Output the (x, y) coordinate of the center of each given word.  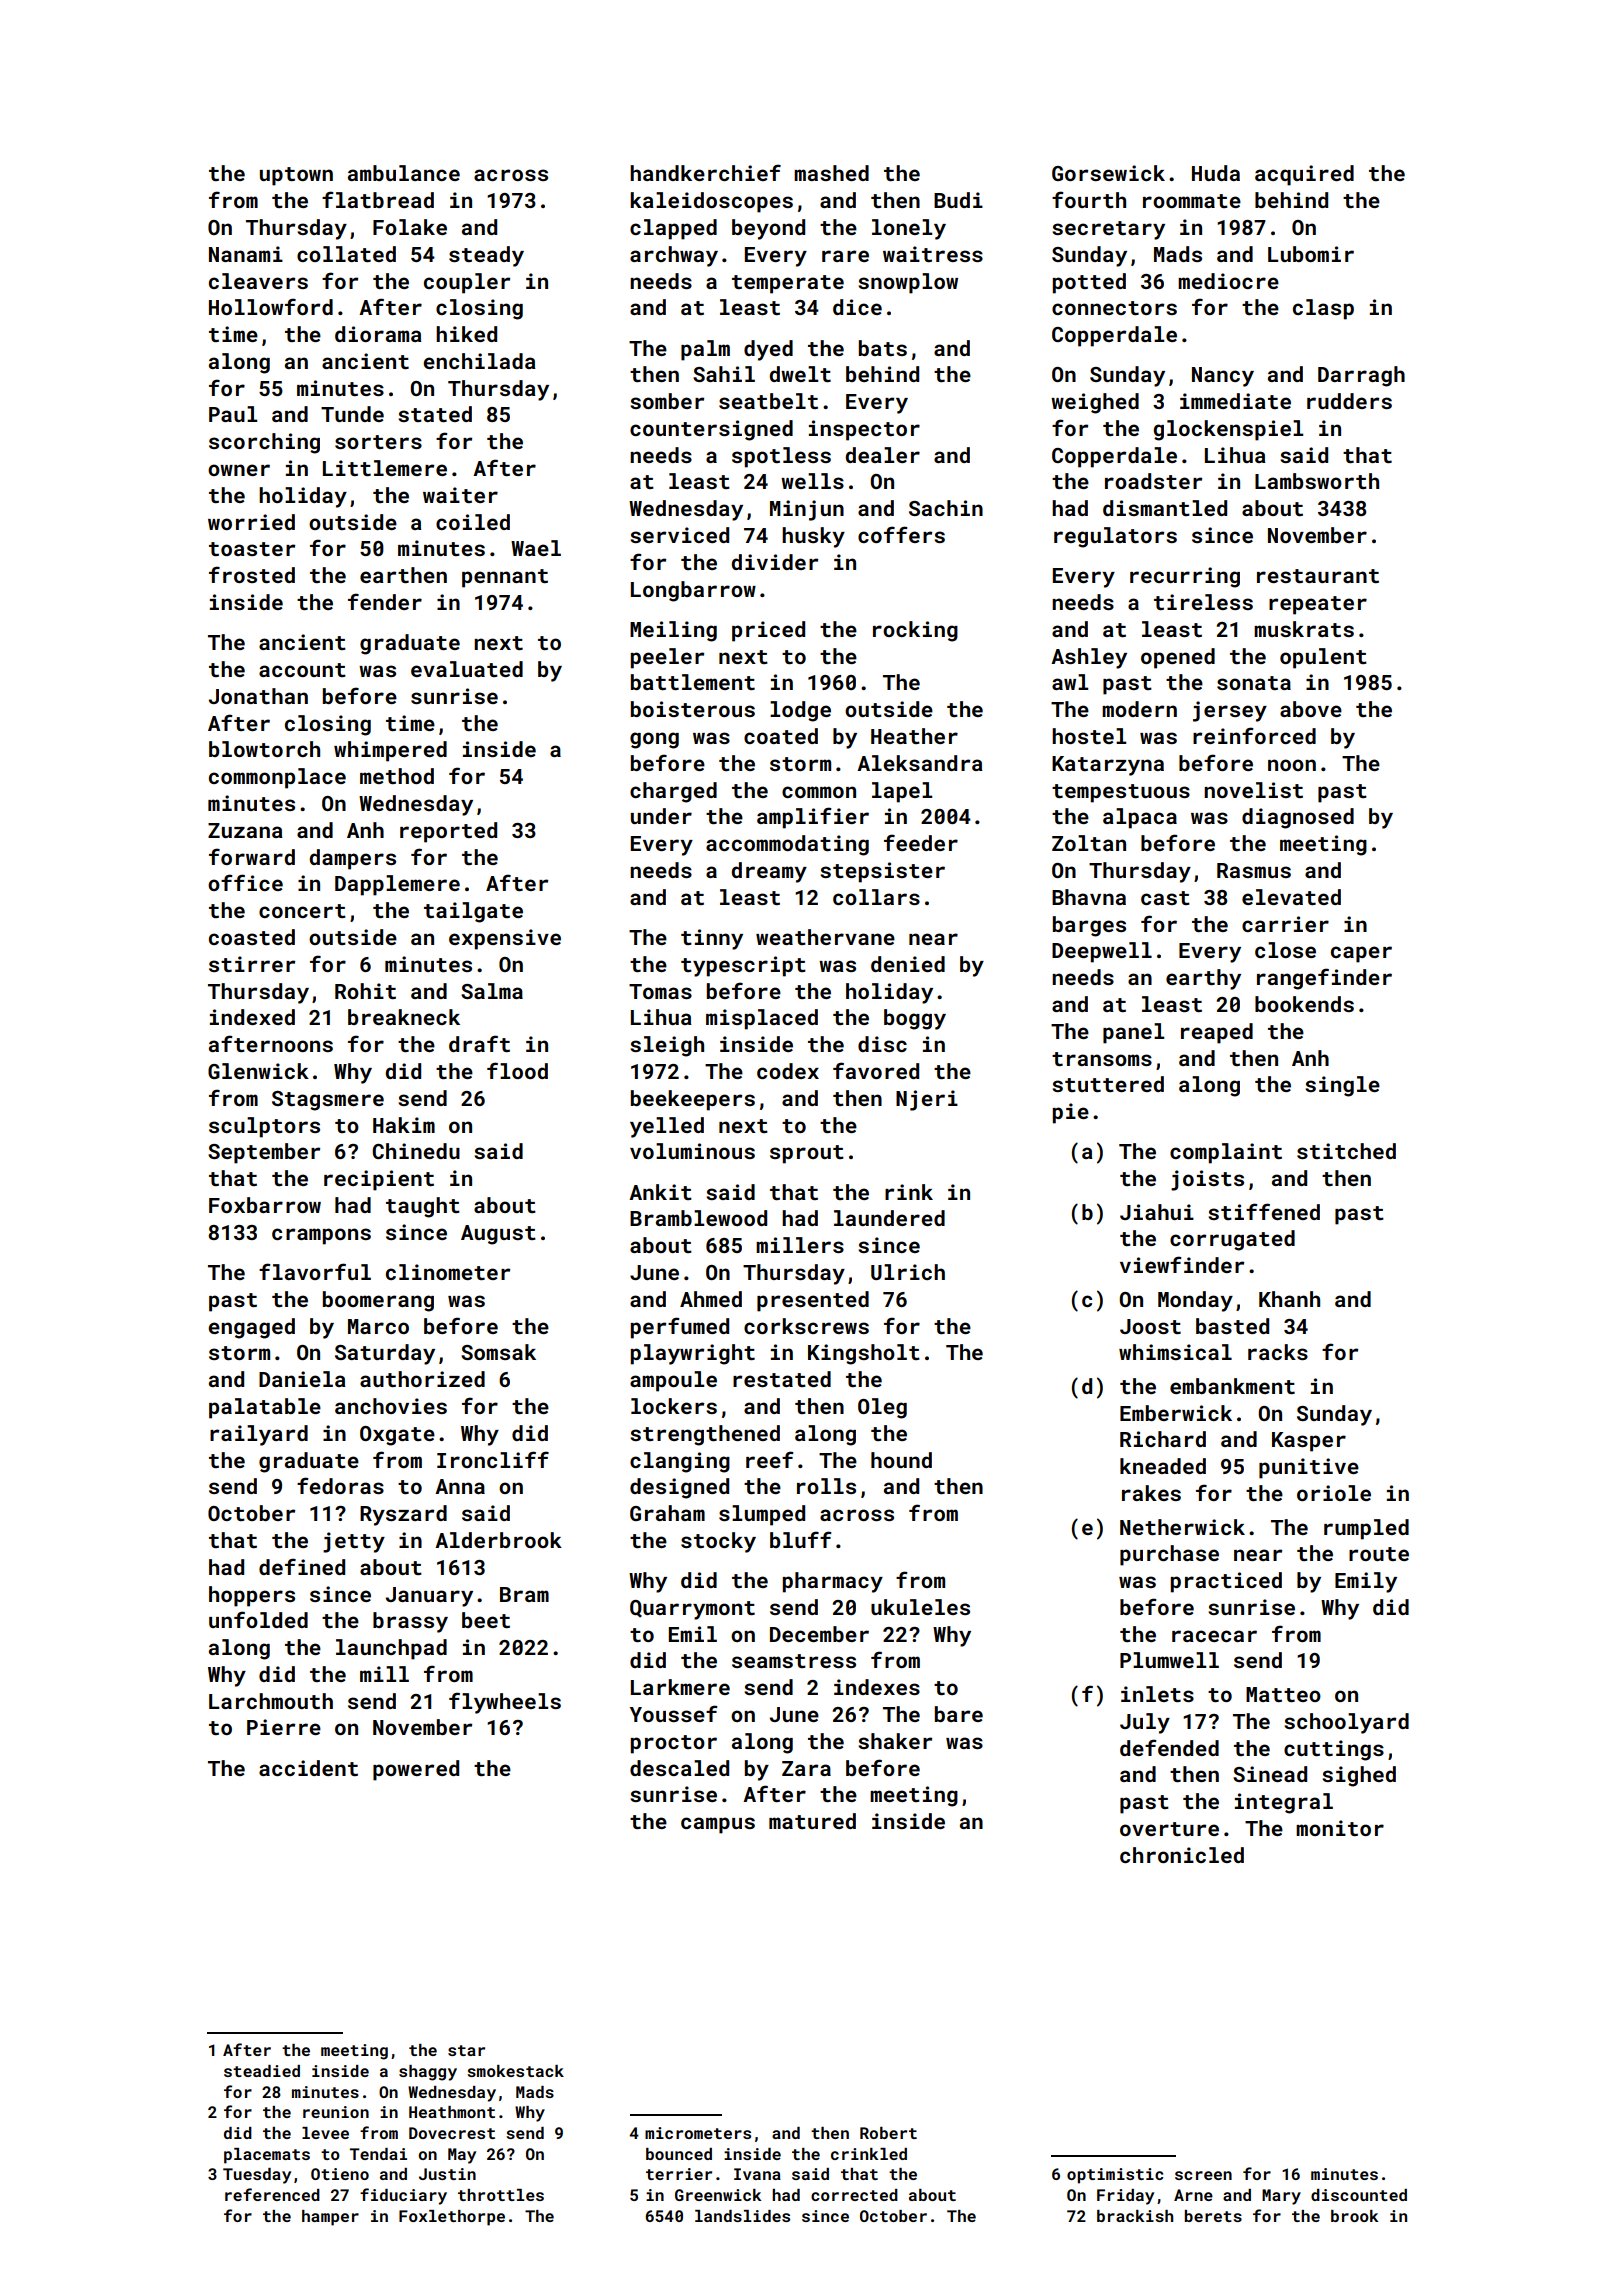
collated (346, 254)
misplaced (762, 1019)
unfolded (258, 1619)
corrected (854, 2195)
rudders (1349, 401)
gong (654, 740)
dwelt (800, 374)
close (1285, 950)
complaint (1226, 1153)
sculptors (264, 1127)
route (1379, 1554)
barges (1089, 926)
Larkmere (680, 1687)
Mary (1281, 2197)
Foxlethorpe (452, 2218)
